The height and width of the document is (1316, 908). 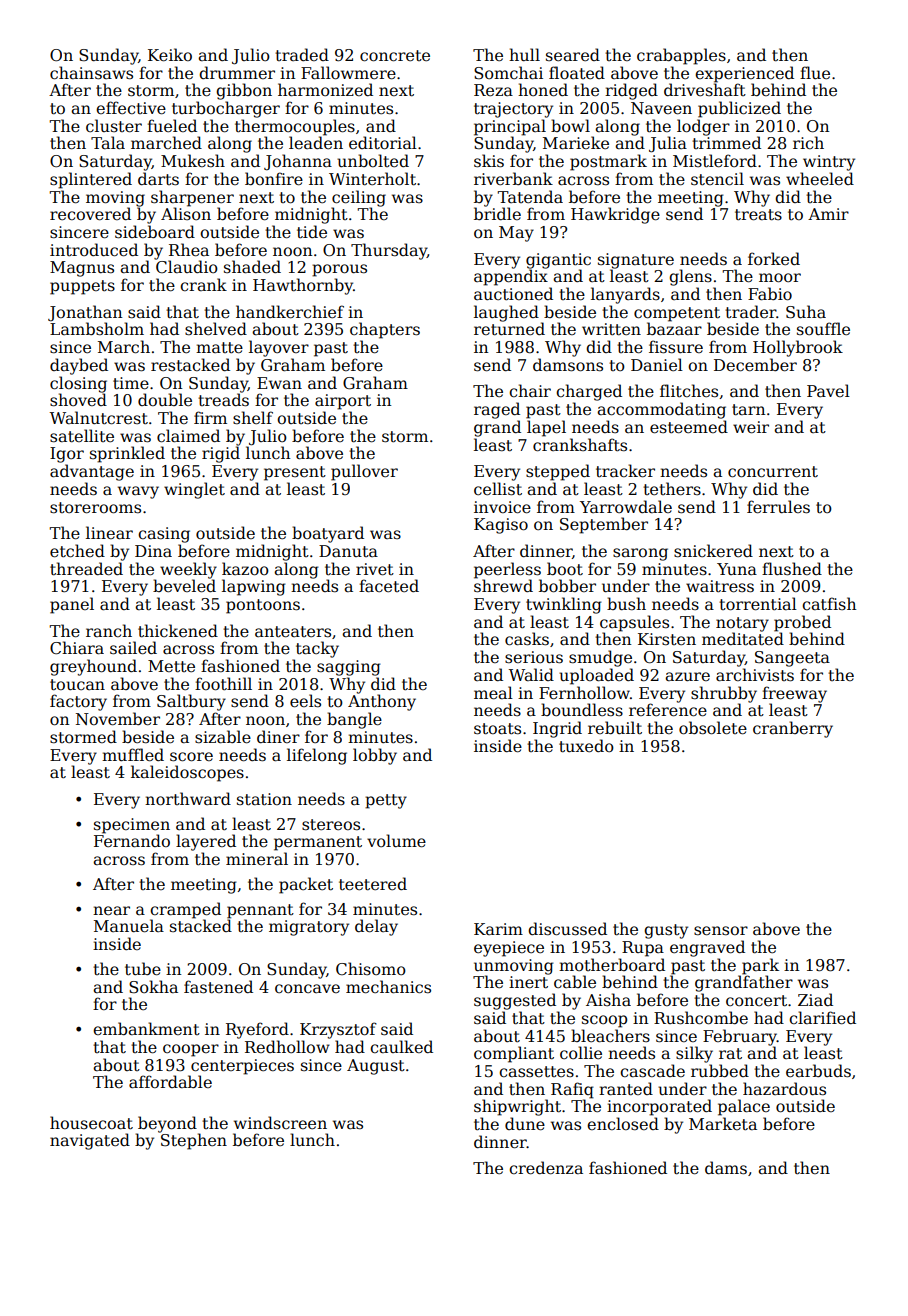 I want to click on delay, so click(x=376, y=927).
